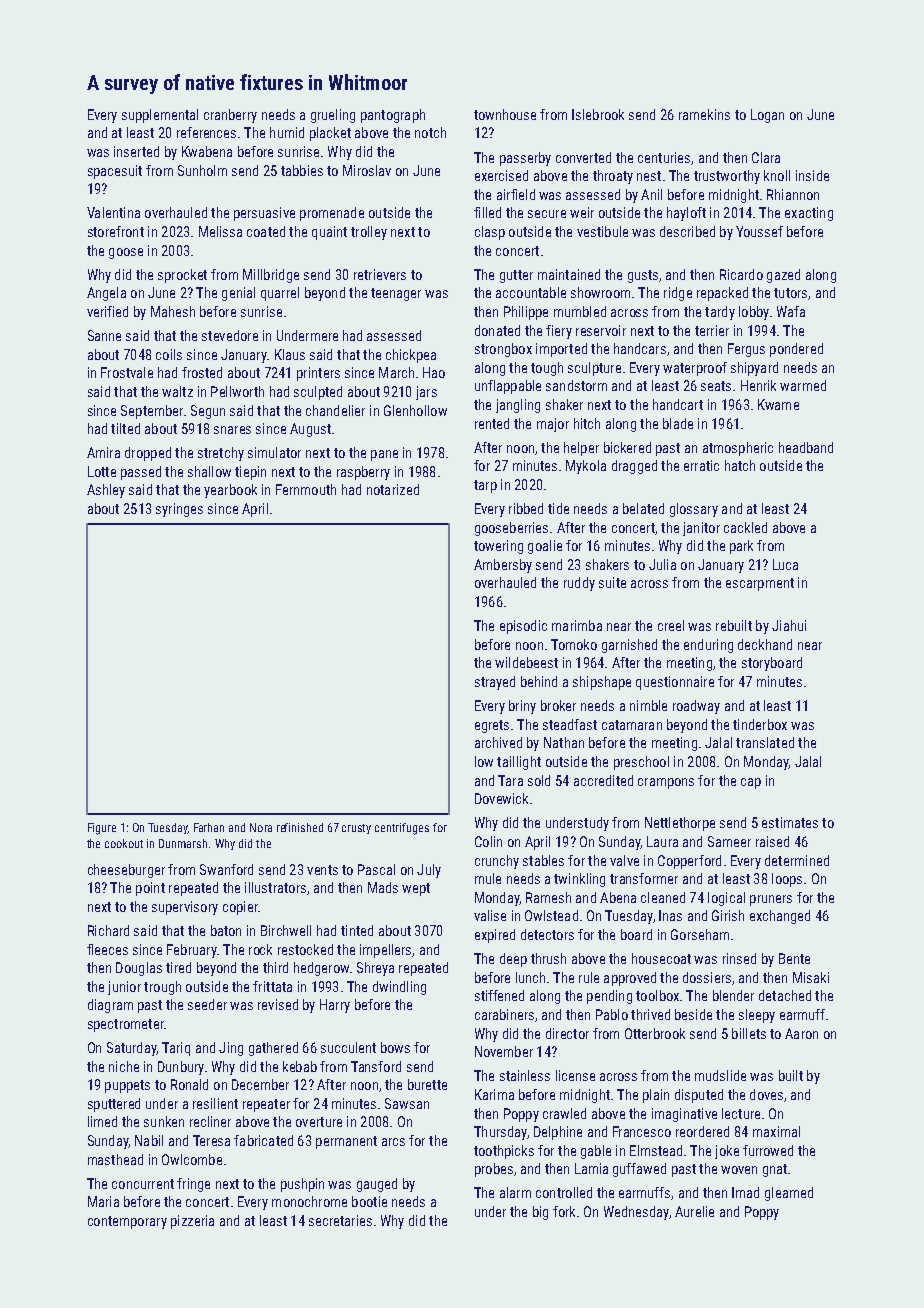 Image resolution: width=924 pixels, height=1308 pixels. I want to click on notarized, so click(393, 489).
